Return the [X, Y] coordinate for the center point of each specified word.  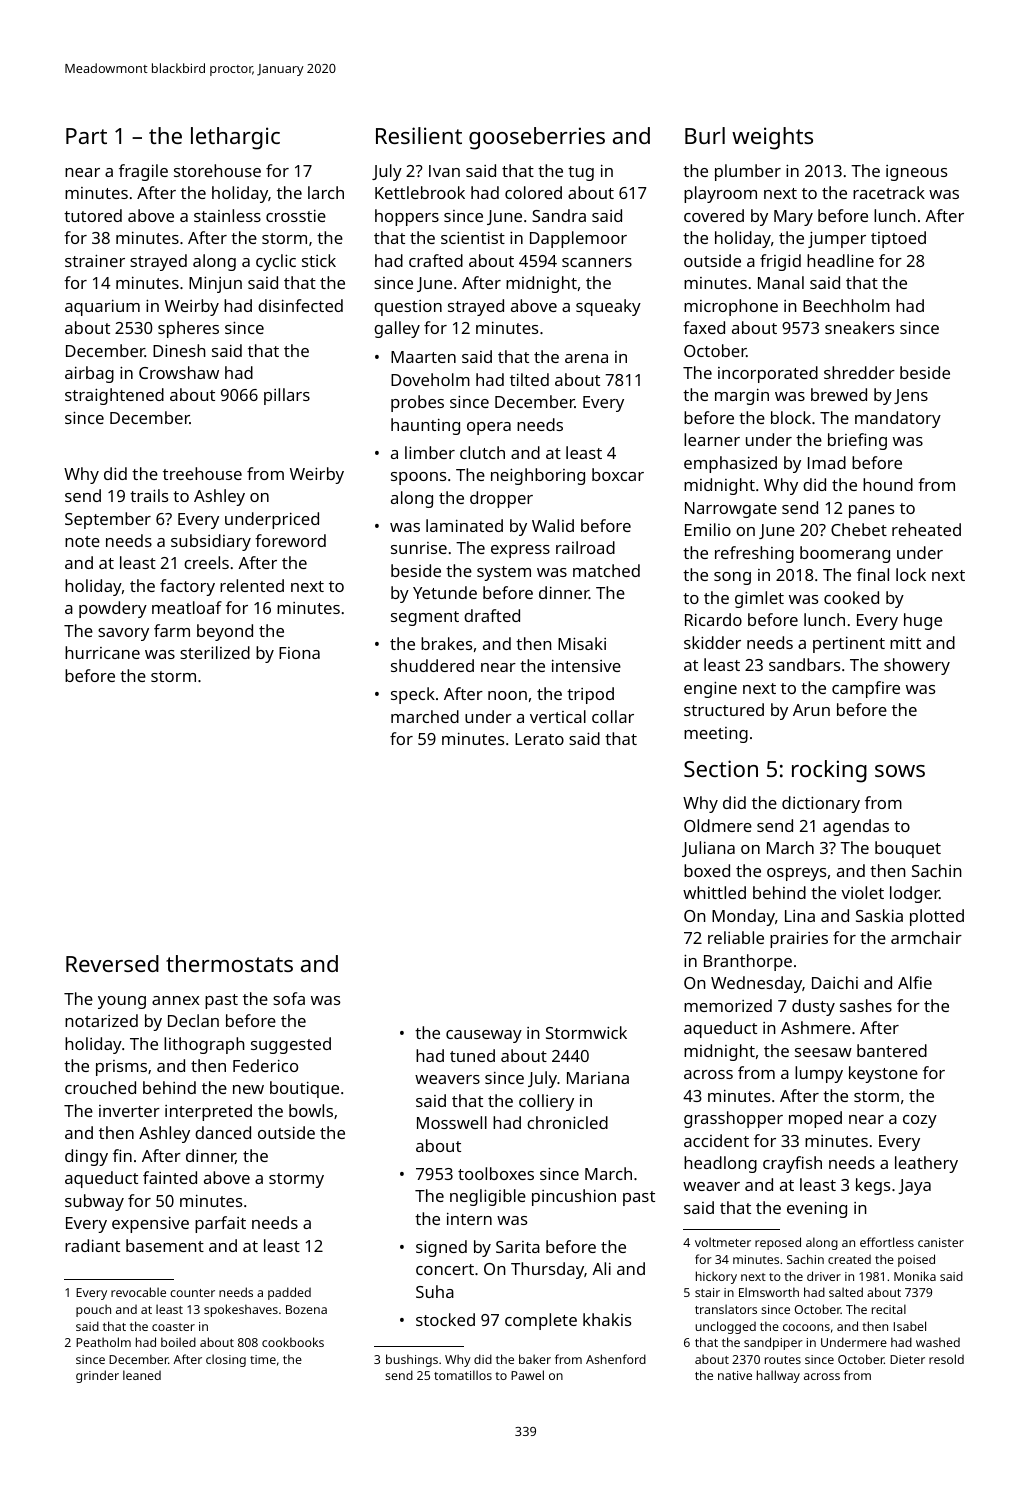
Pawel [527, 1375]
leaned [142, 1375]
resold [946, 1359]
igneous [916, 173]
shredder [859, 372]
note [82, 541]
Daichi [835, 982]
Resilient [419, 135]
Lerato [539, 739]
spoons [418, 478]
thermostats [229, 963]
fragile [143, 172]
